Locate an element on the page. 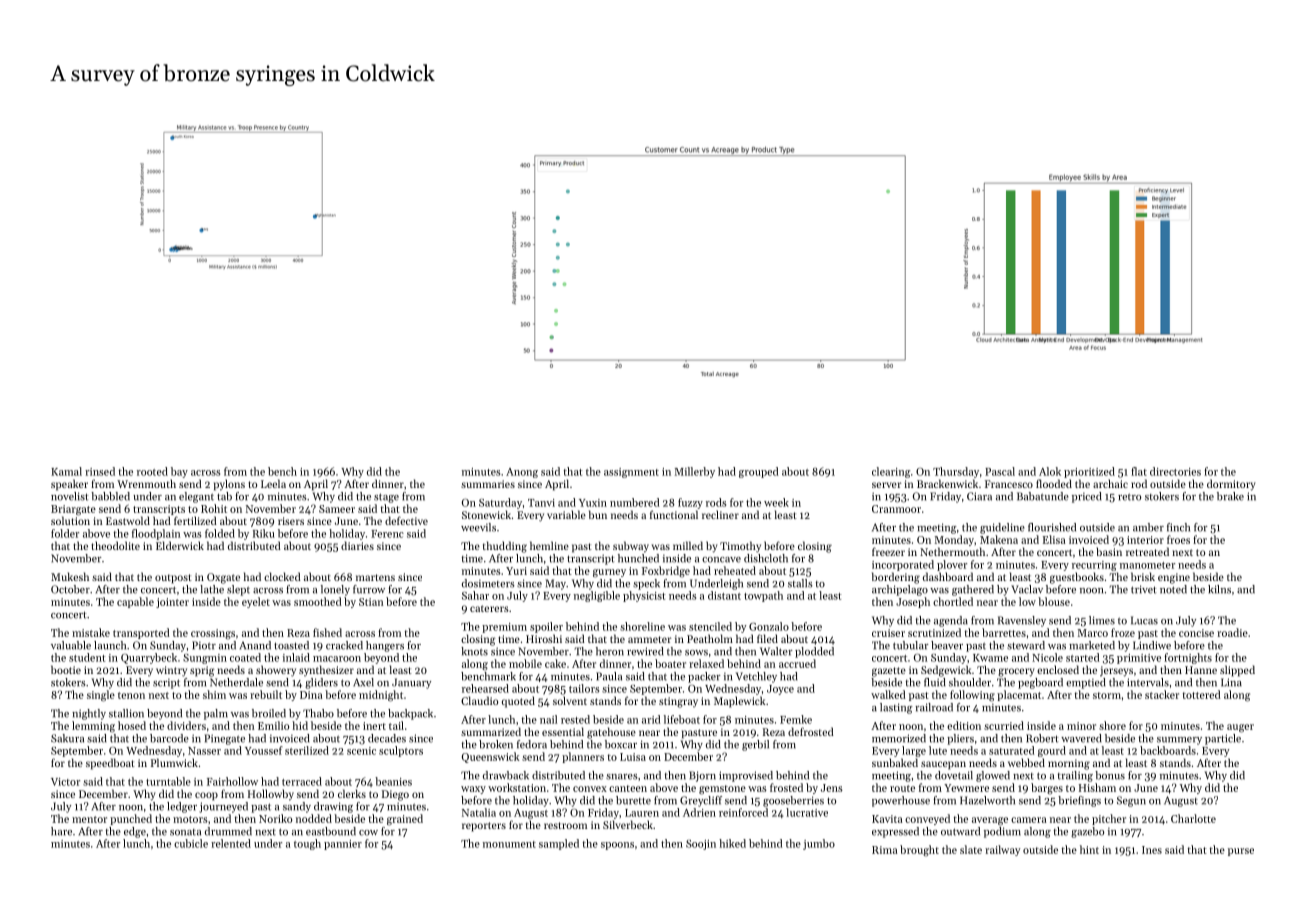  drawing is located at coordinates (333, 807).
